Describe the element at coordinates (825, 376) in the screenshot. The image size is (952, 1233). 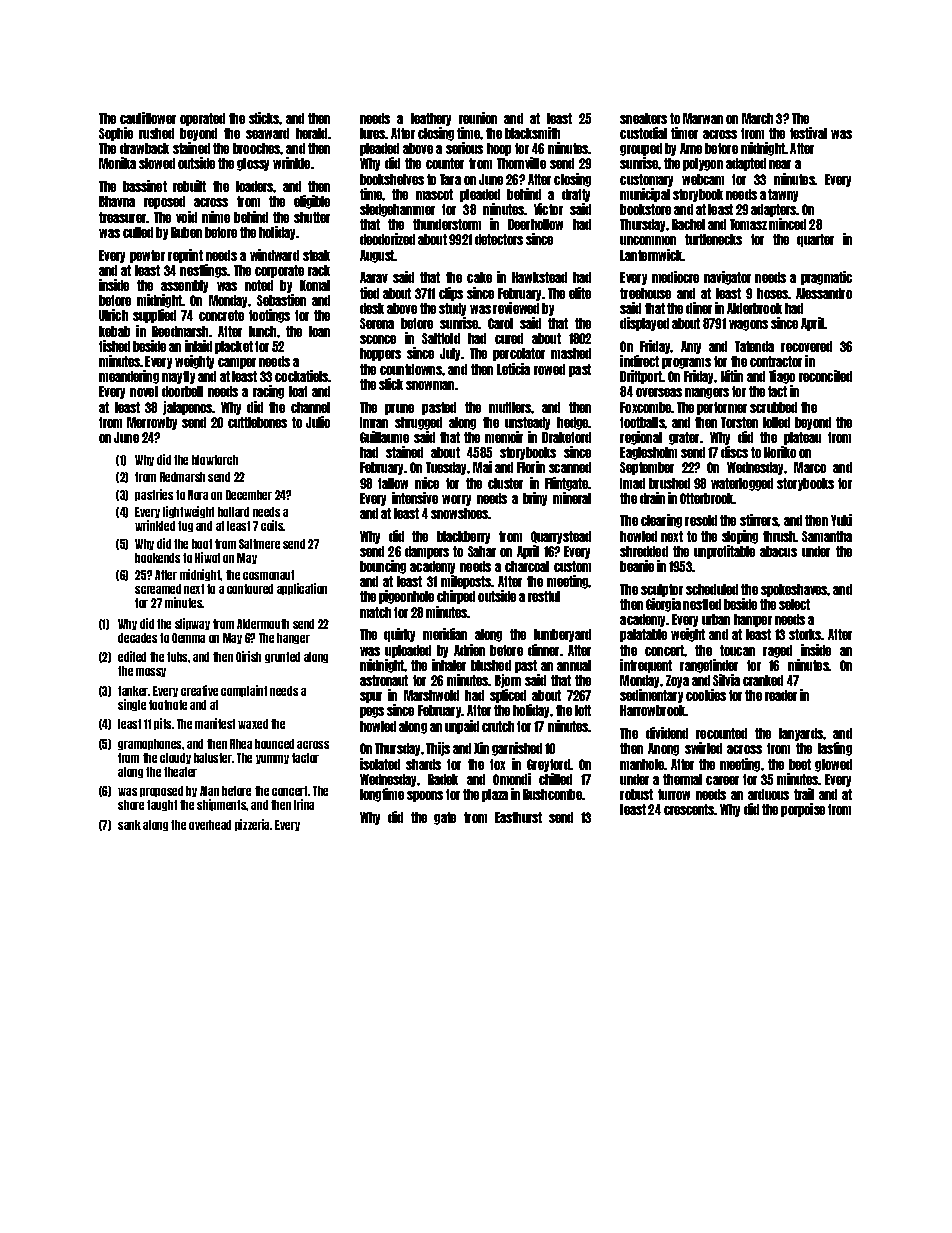
I see `reconciled` at that location.
